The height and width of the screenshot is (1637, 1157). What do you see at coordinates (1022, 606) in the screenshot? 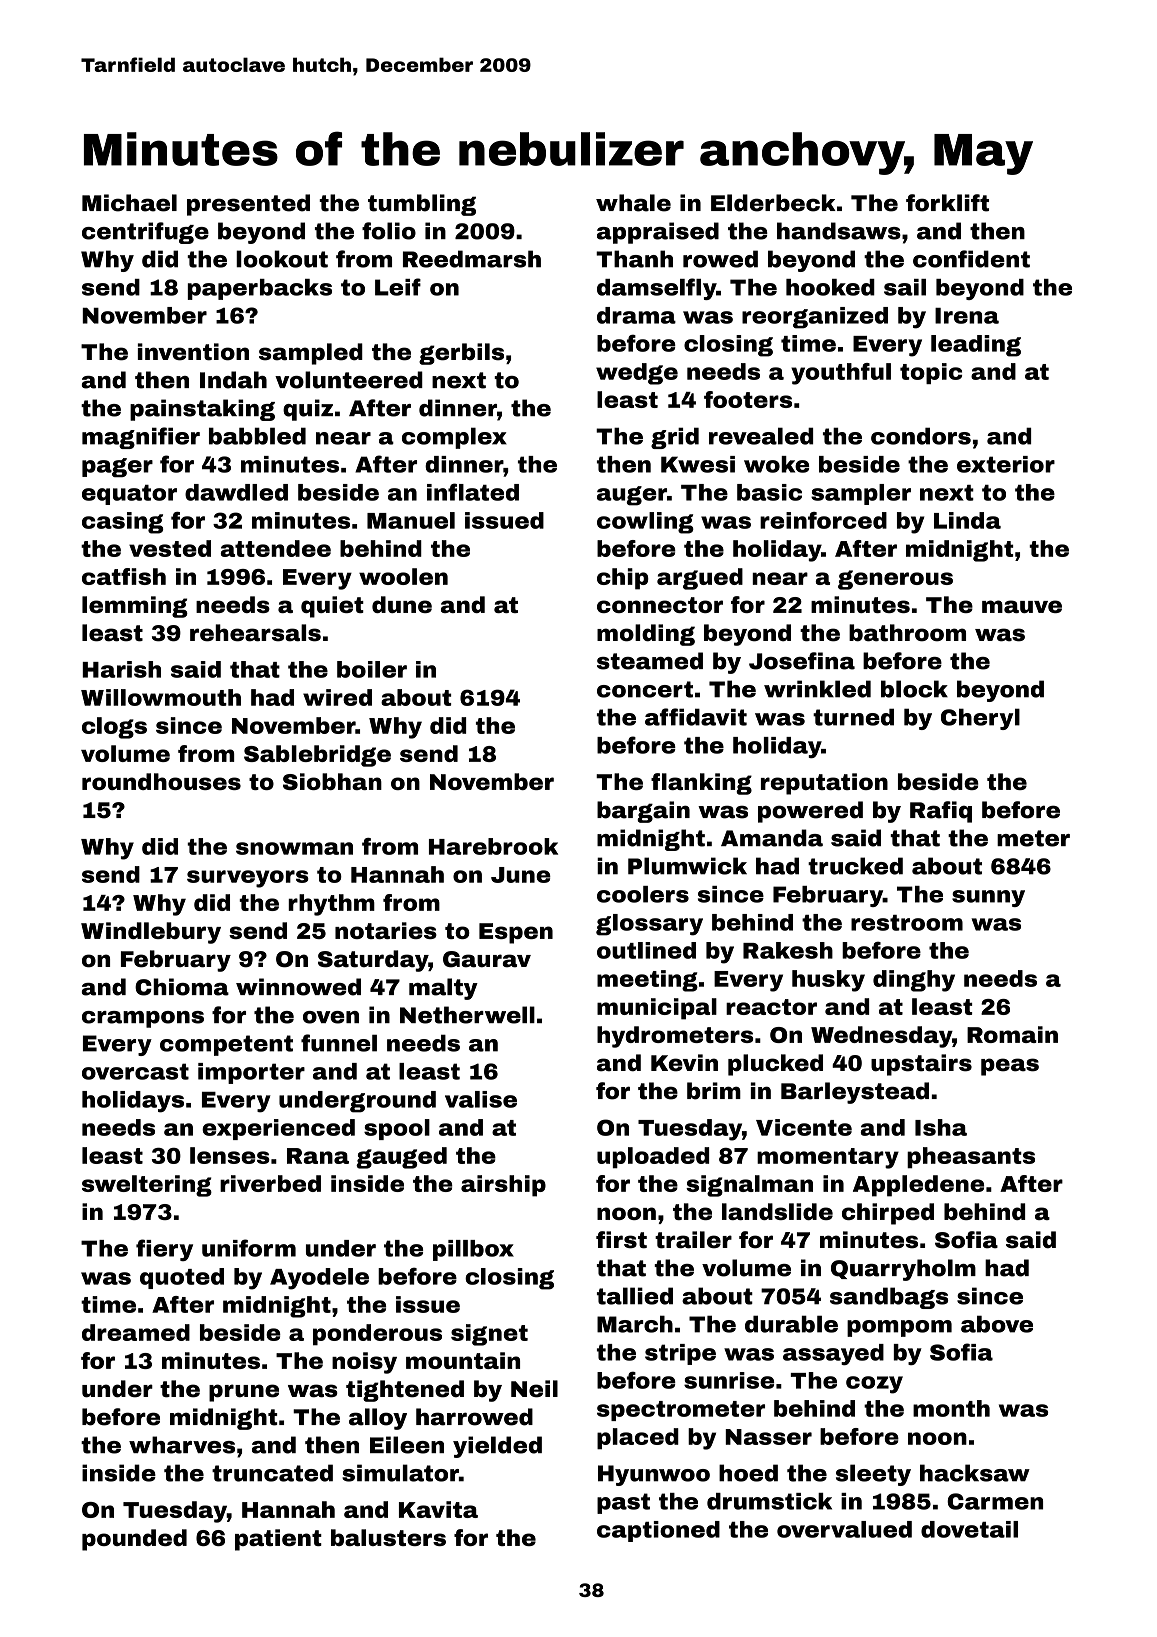
I see `mauve` at bounding box center [1022, 606].
